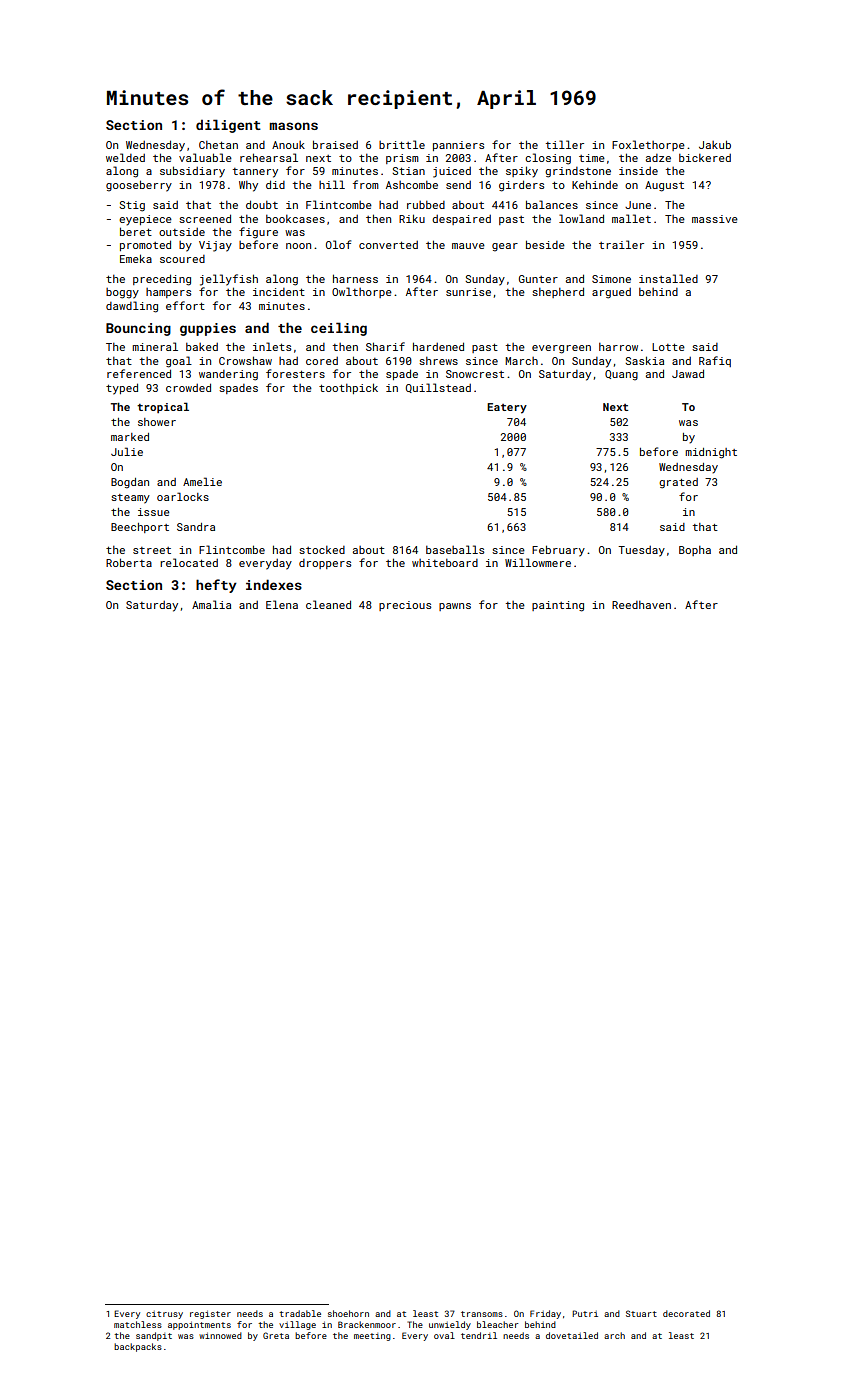  I want to click on Jakub, so click(715, 144).
